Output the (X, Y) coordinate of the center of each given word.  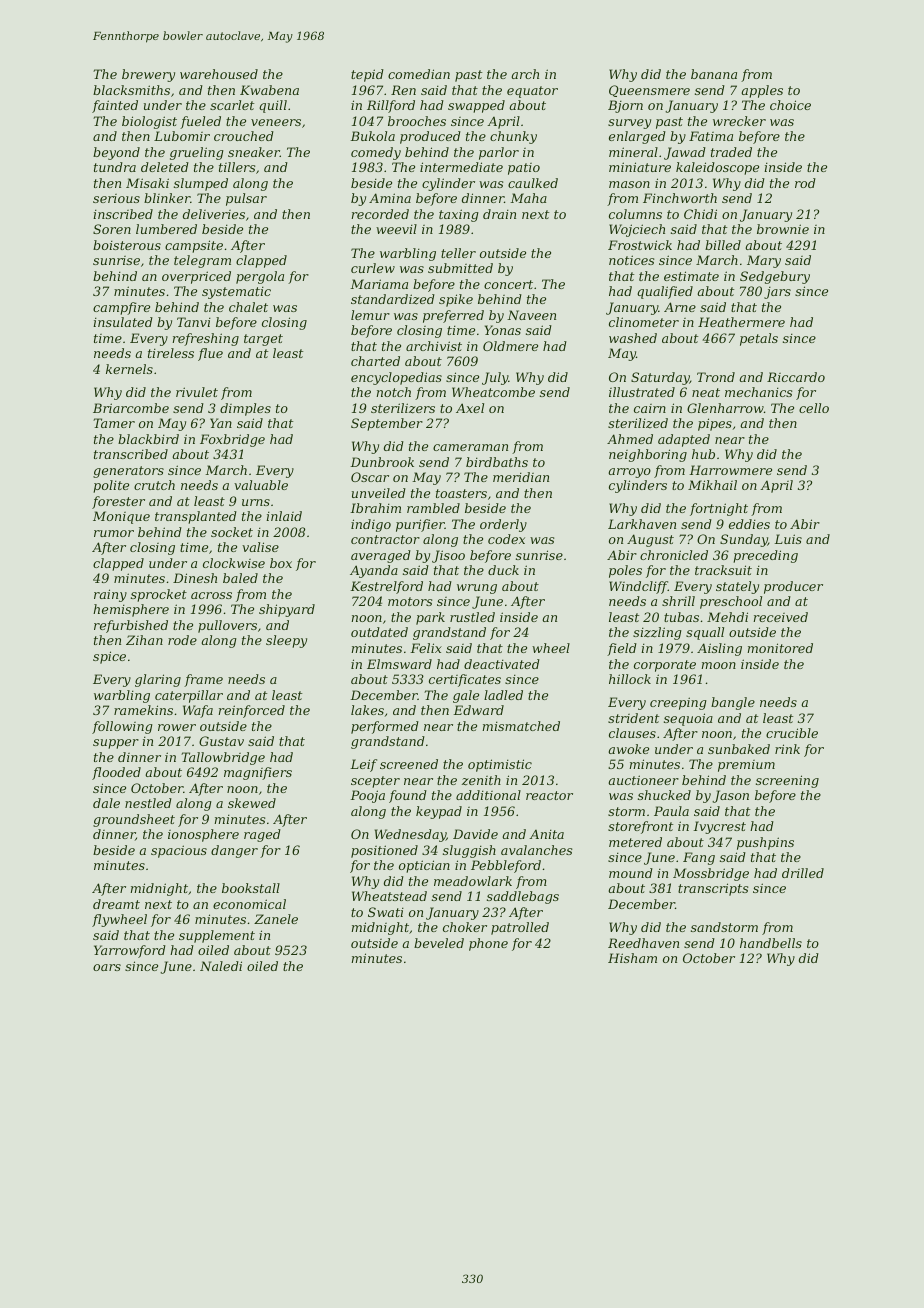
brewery (148, 75)
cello (814, 408)
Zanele (276, 919)
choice (790, 105)
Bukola (372, 136)
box (281, 563)
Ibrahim (375, 508)
